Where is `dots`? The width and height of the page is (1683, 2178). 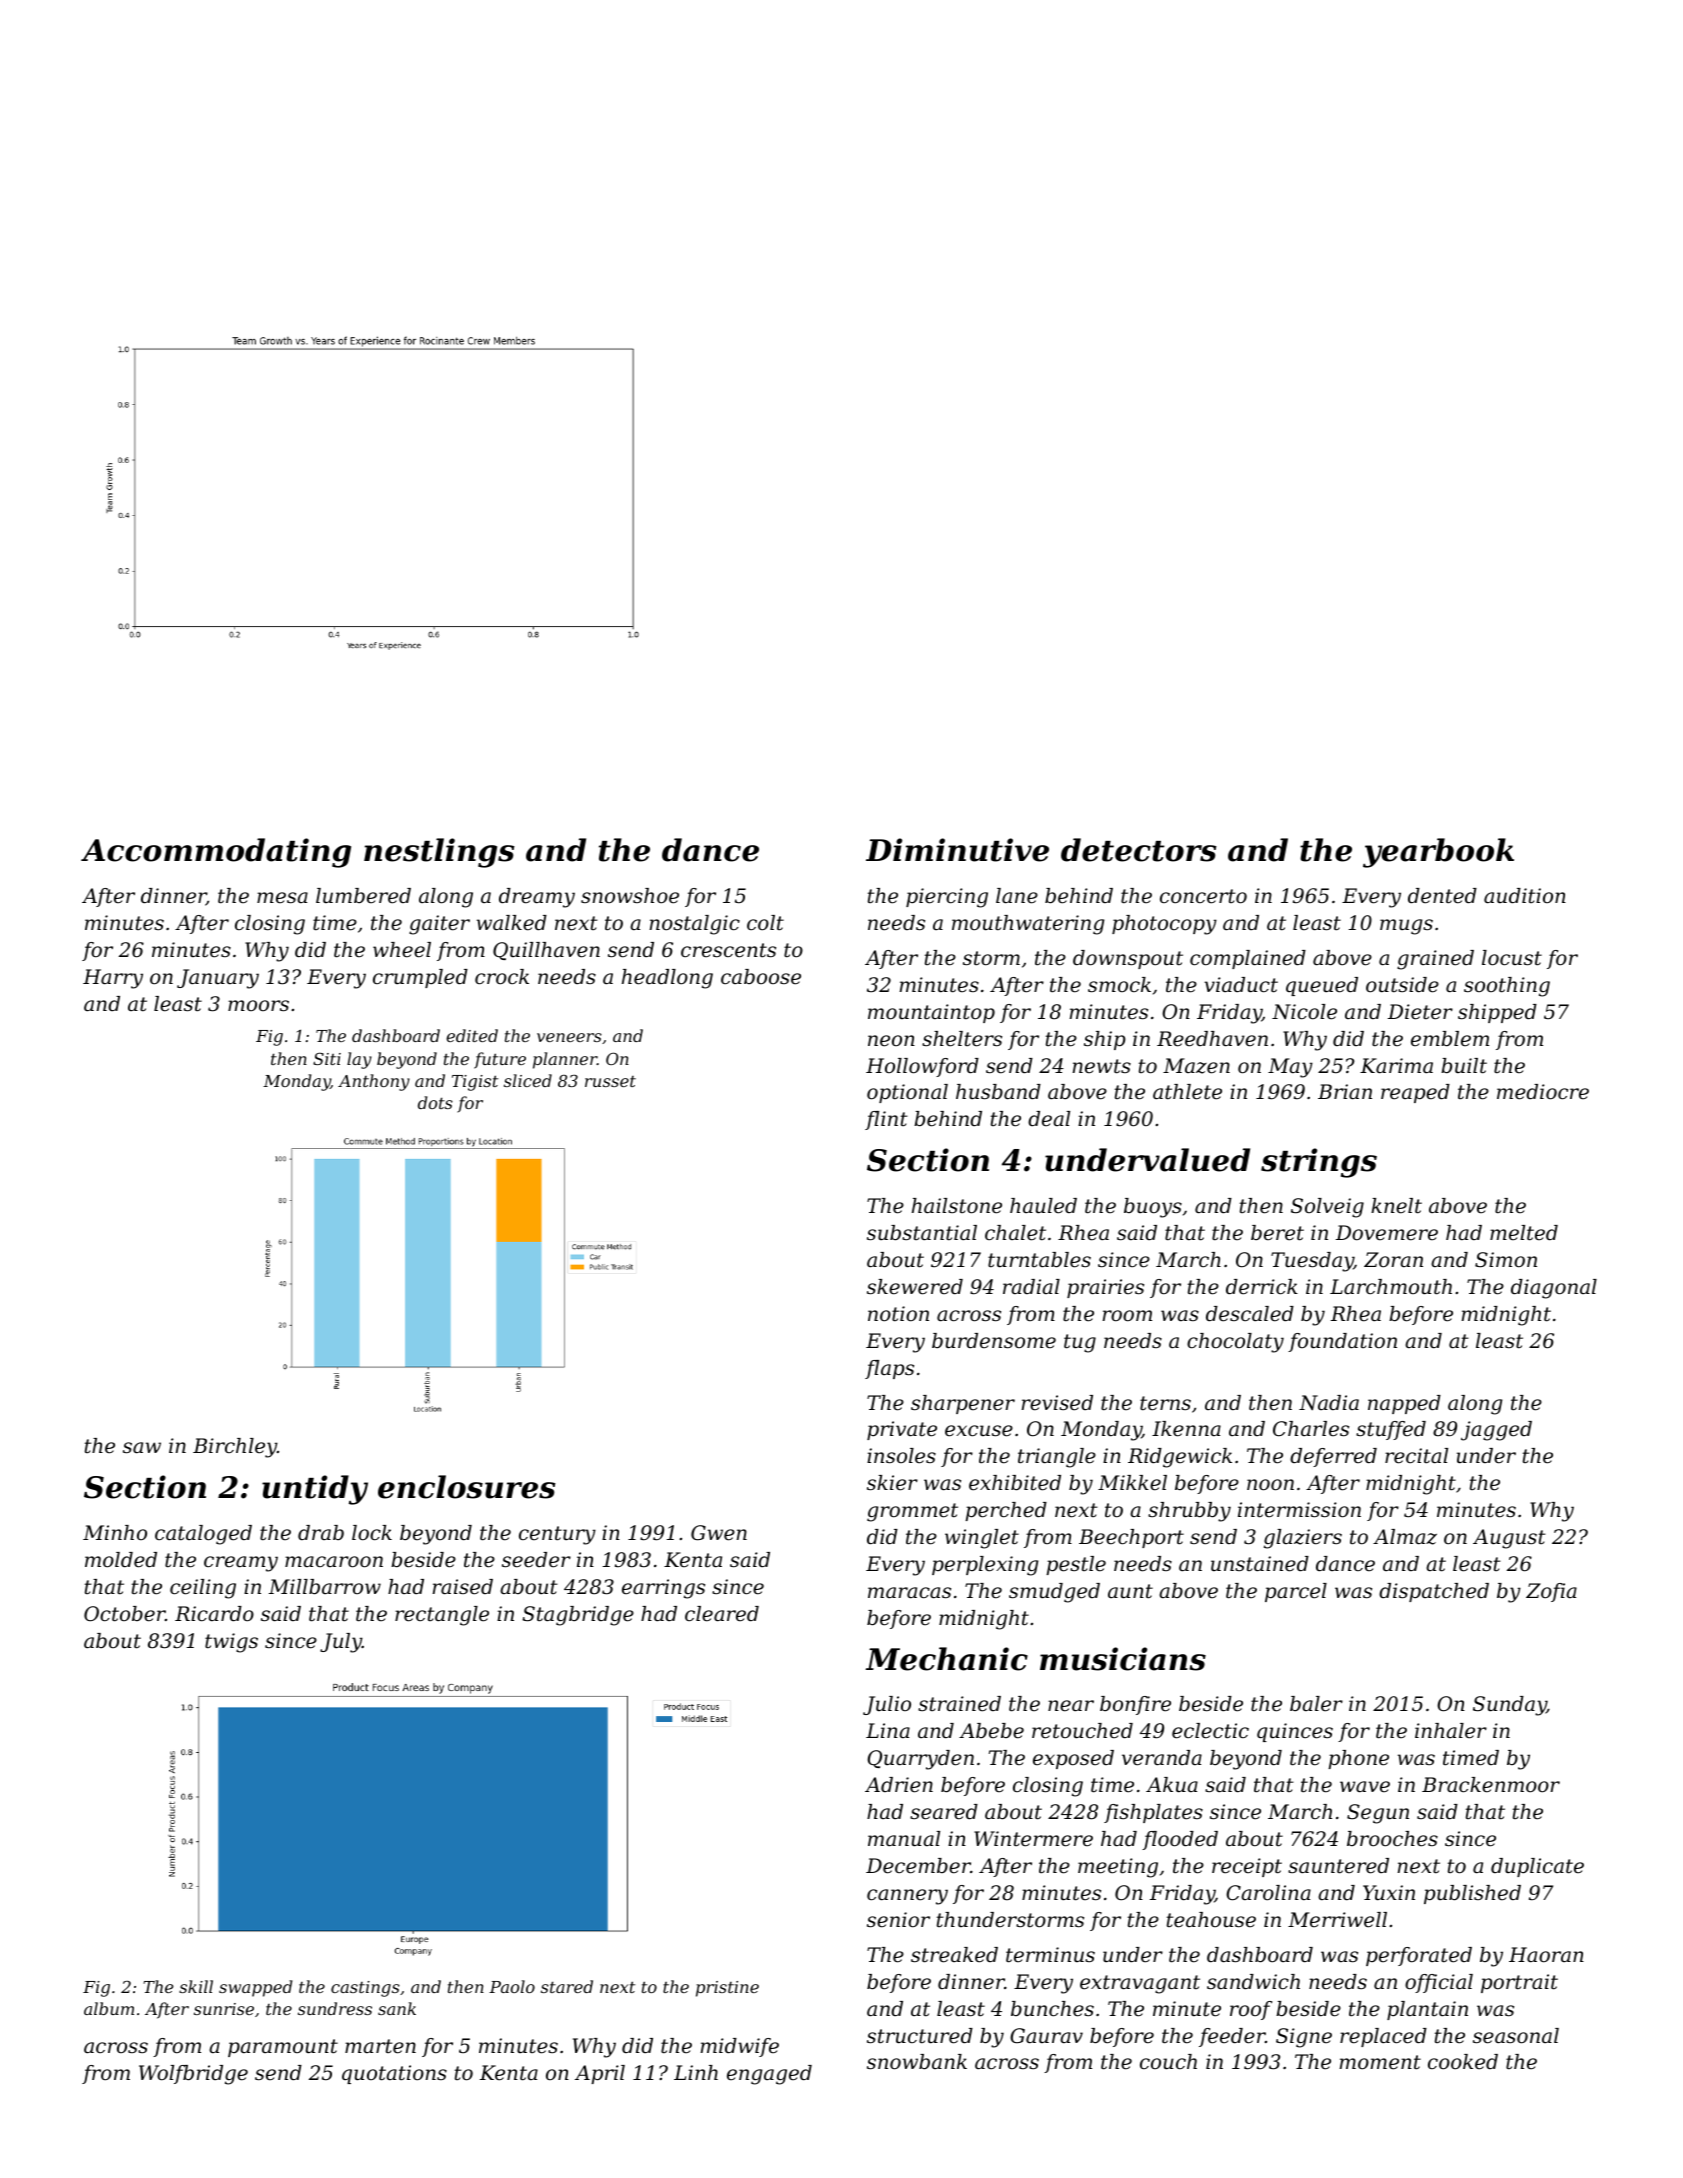 dots is located at coordinates (435, 1102).
